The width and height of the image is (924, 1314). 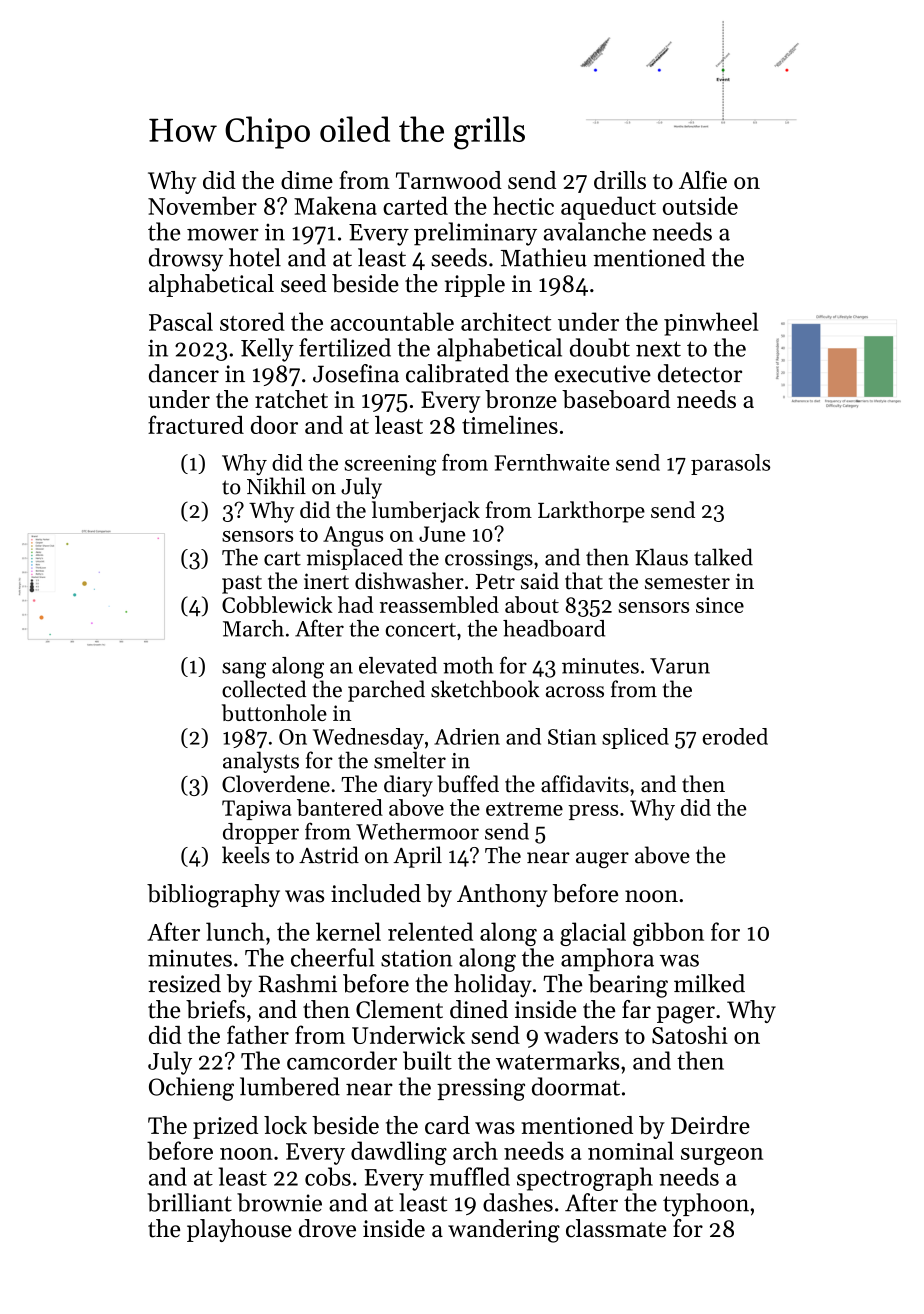 I want to click on gibbon, so click(x=668, y=934).
